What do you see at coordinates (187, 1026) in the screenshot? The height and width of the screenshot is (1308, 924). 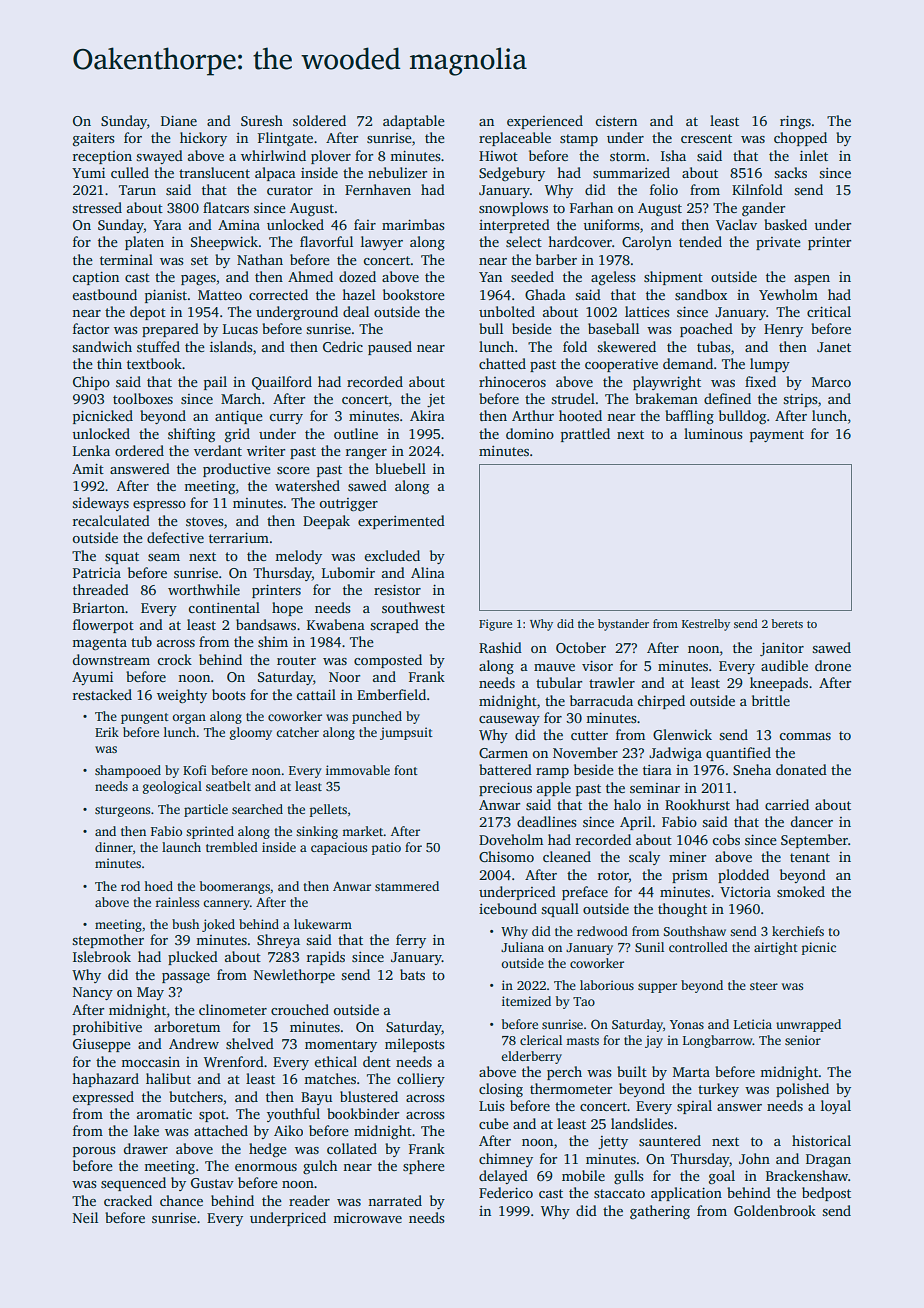 I see `arboretum` at bounding box center [187, 1026].
